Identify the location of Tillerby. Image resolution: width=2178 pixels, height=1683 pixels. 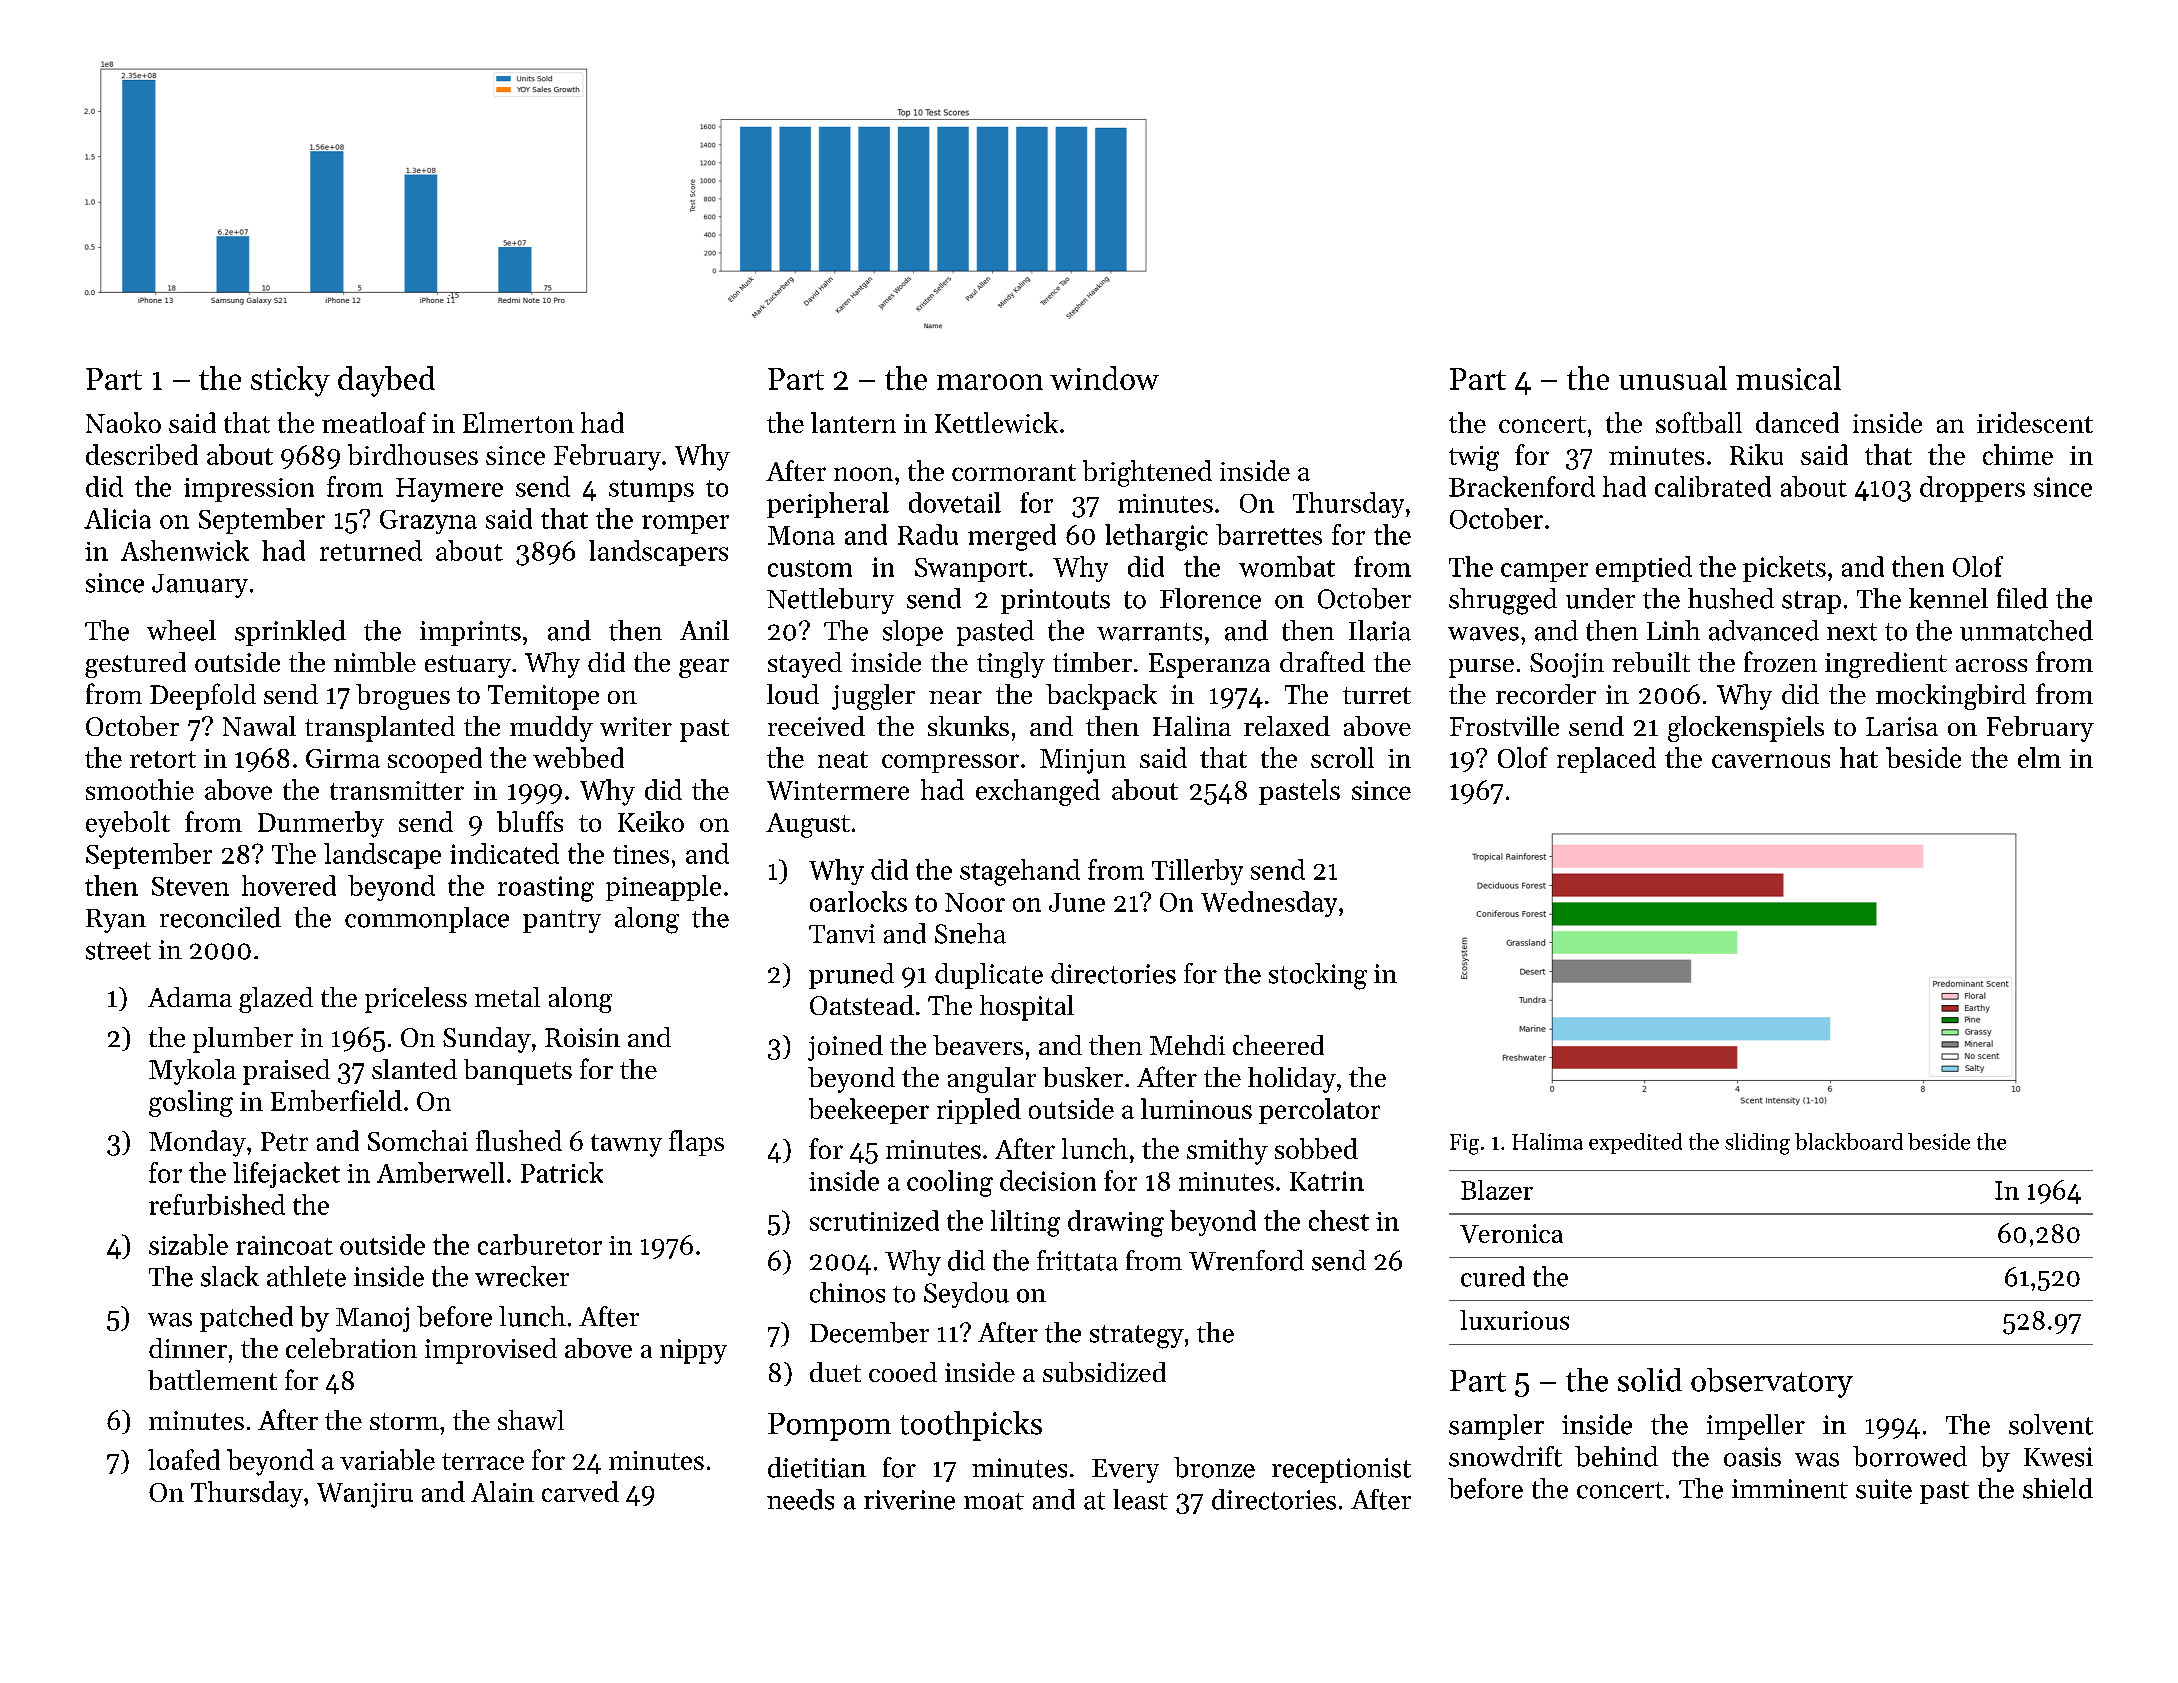
(1197, 872).
